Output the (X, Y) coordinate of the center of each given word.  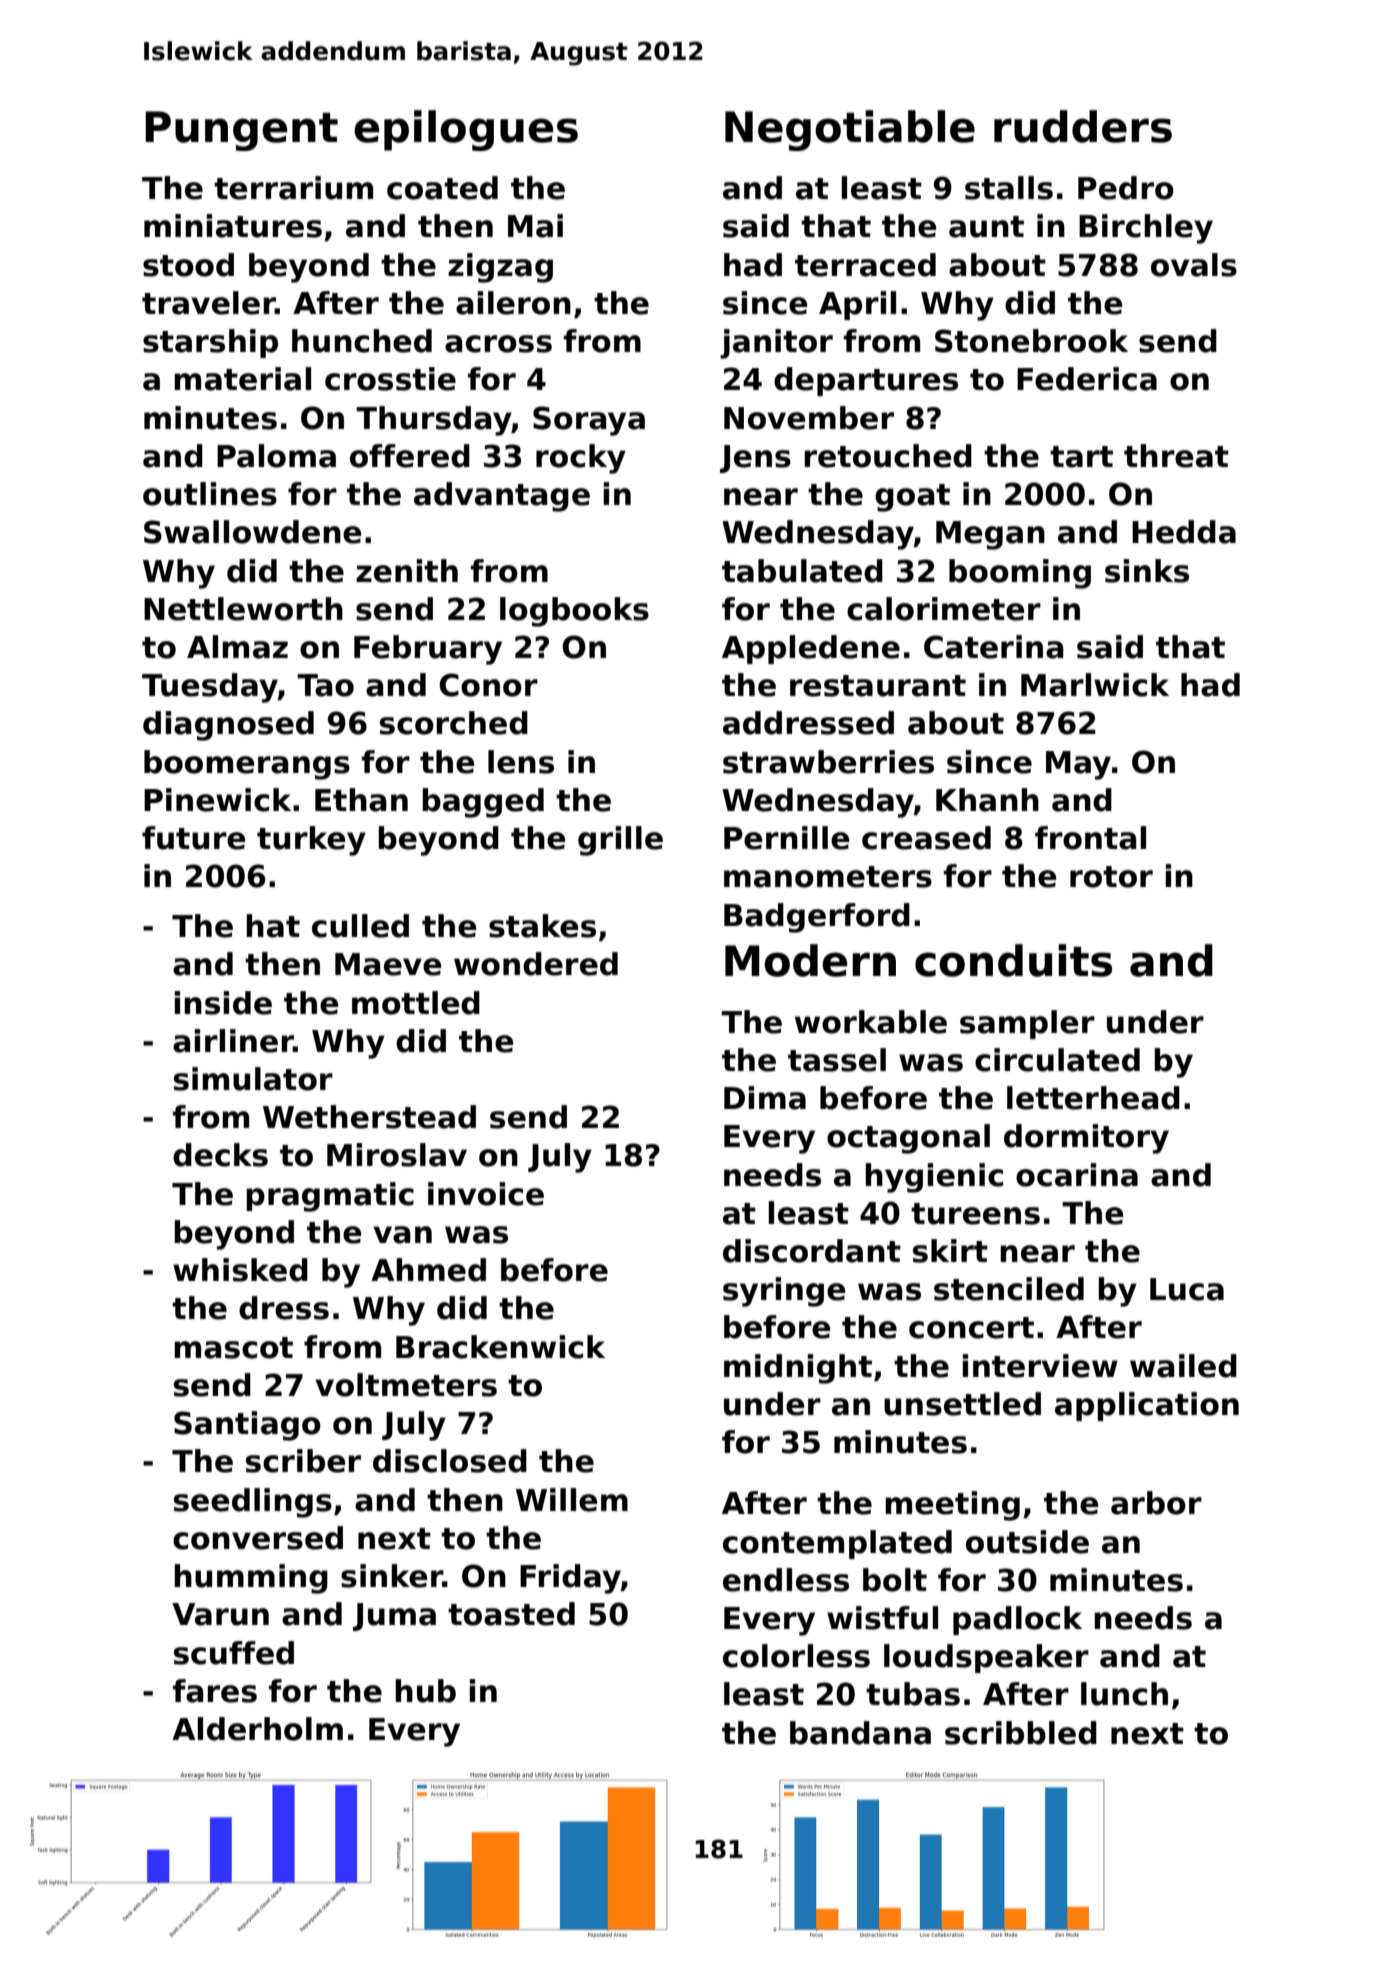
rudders (1083, 126)
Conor (488, 685)
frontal (1090, 838)
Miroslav (397, 1155)
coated (442, 188)
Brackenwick (500, 1347)
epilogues (466, 130)
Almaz (237, 647)
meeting (952, 1506)
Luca (1187, 1289)
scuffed (234, 1653)
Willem (572, 1500)
